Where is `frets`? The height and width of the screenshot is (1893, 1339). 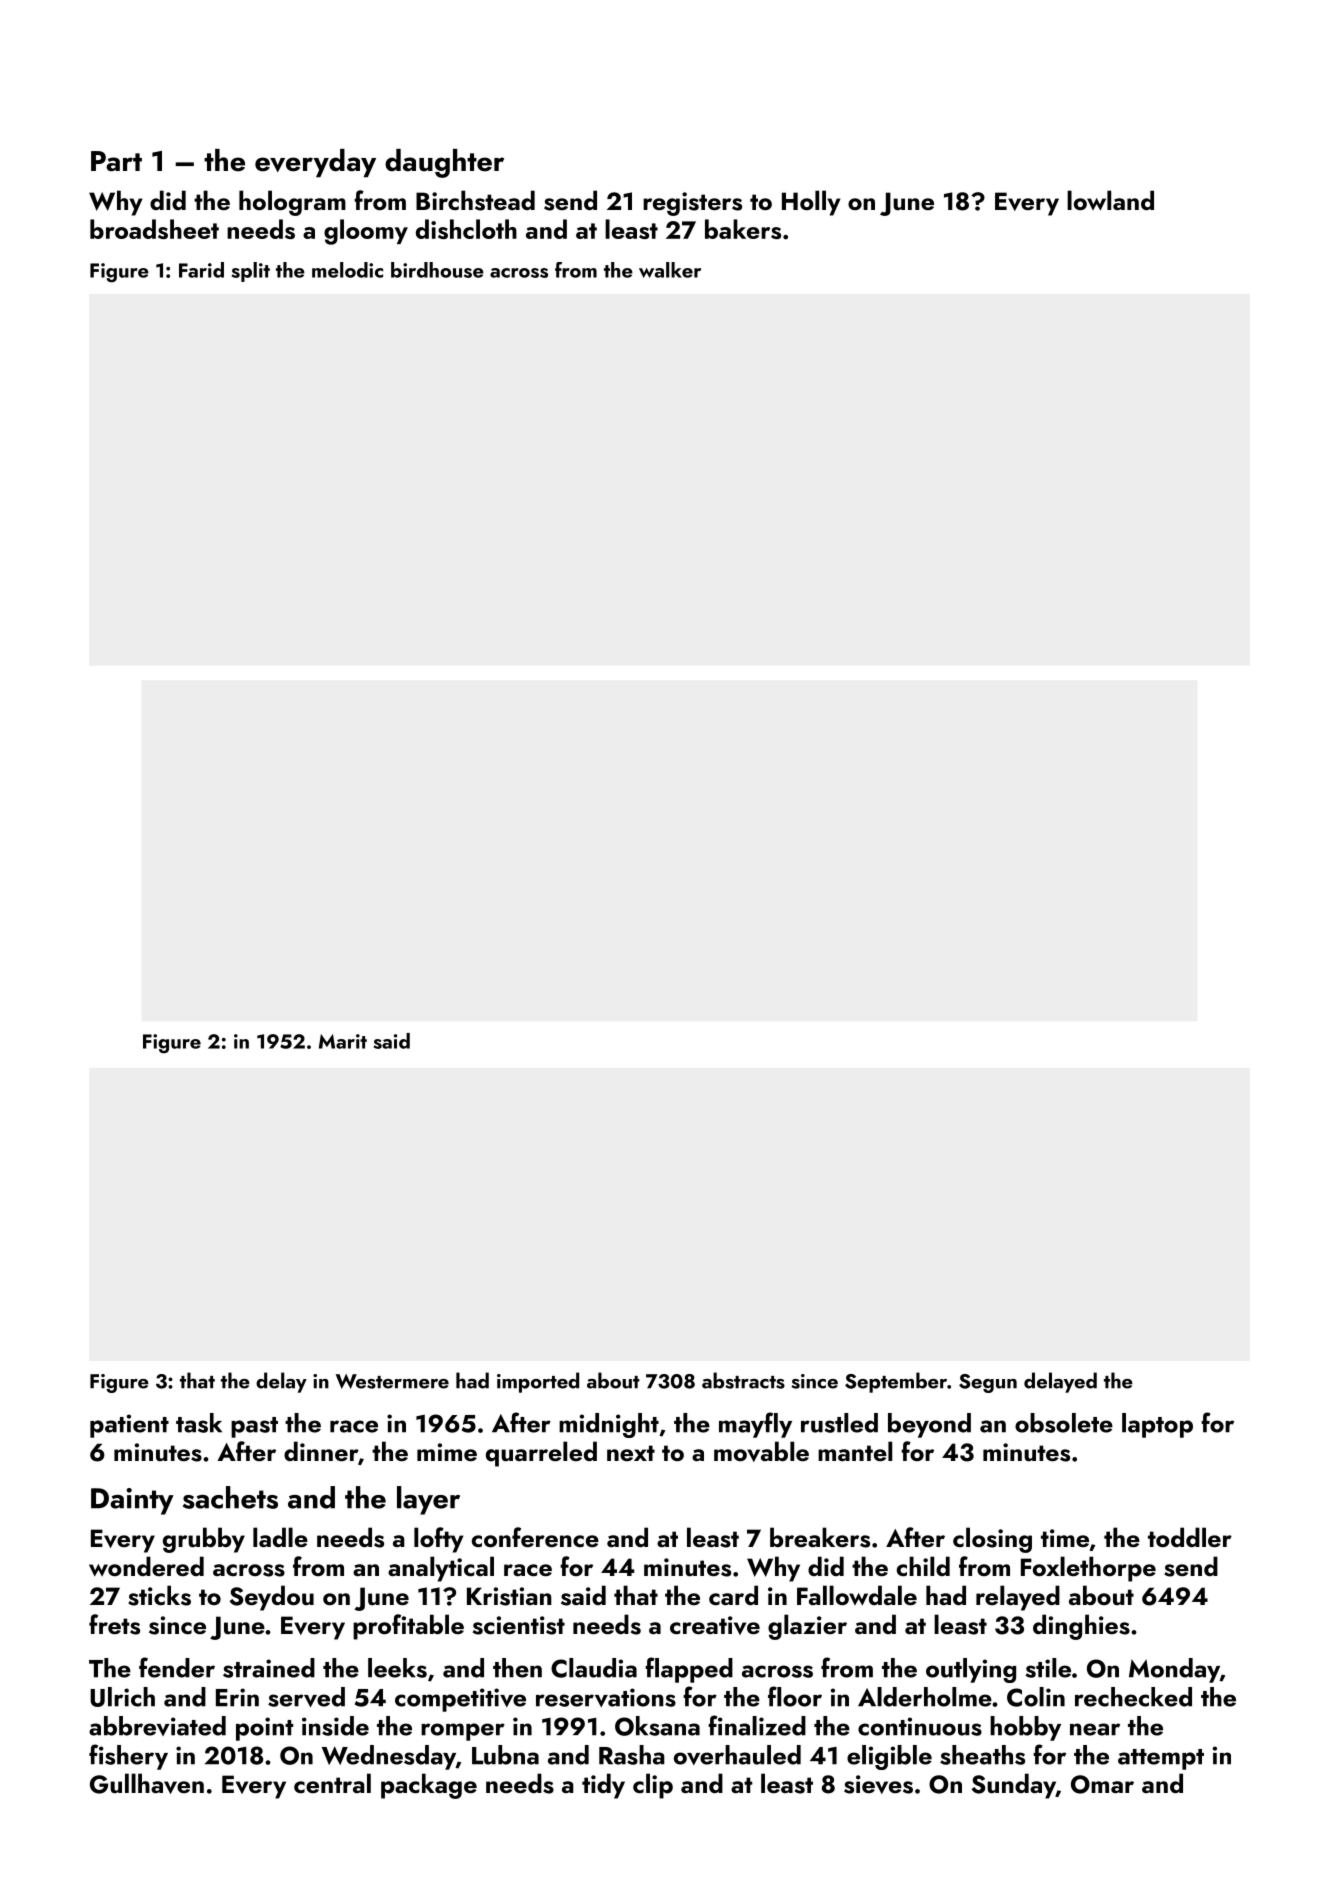
frets is located at coordinates (114, 1624).
